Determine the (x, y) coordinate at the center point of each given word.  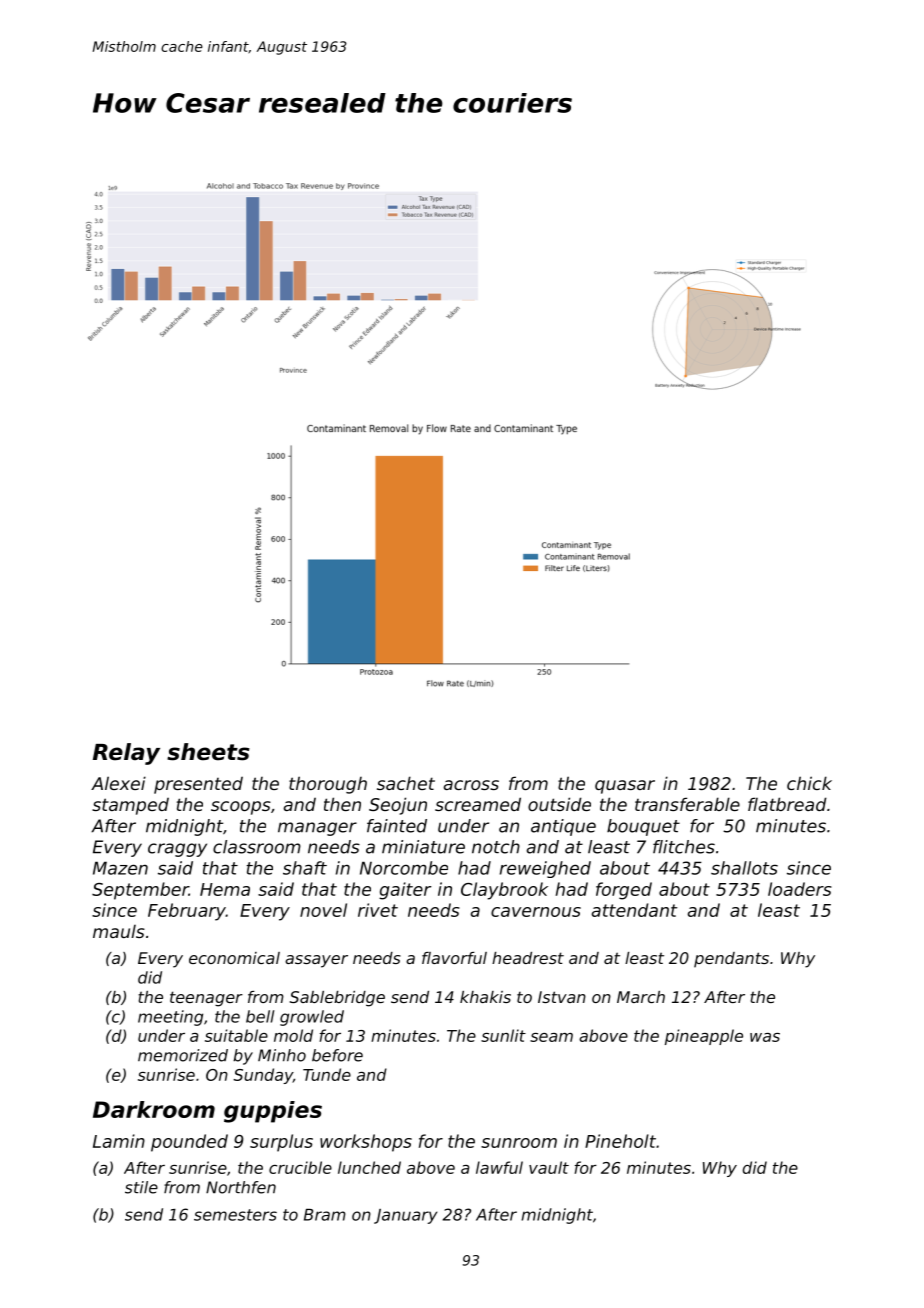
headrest (528, 958)
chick (809, 783)
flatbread (787, 804)
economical (234, 958)
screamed (478, 804)
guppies (273, 1112)
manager (317, 829)
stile (141, 1187)
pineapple (704, 1037)
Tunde (327, 1074)
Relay (126, 754)
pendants (731, 960)
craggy (177, 850)
